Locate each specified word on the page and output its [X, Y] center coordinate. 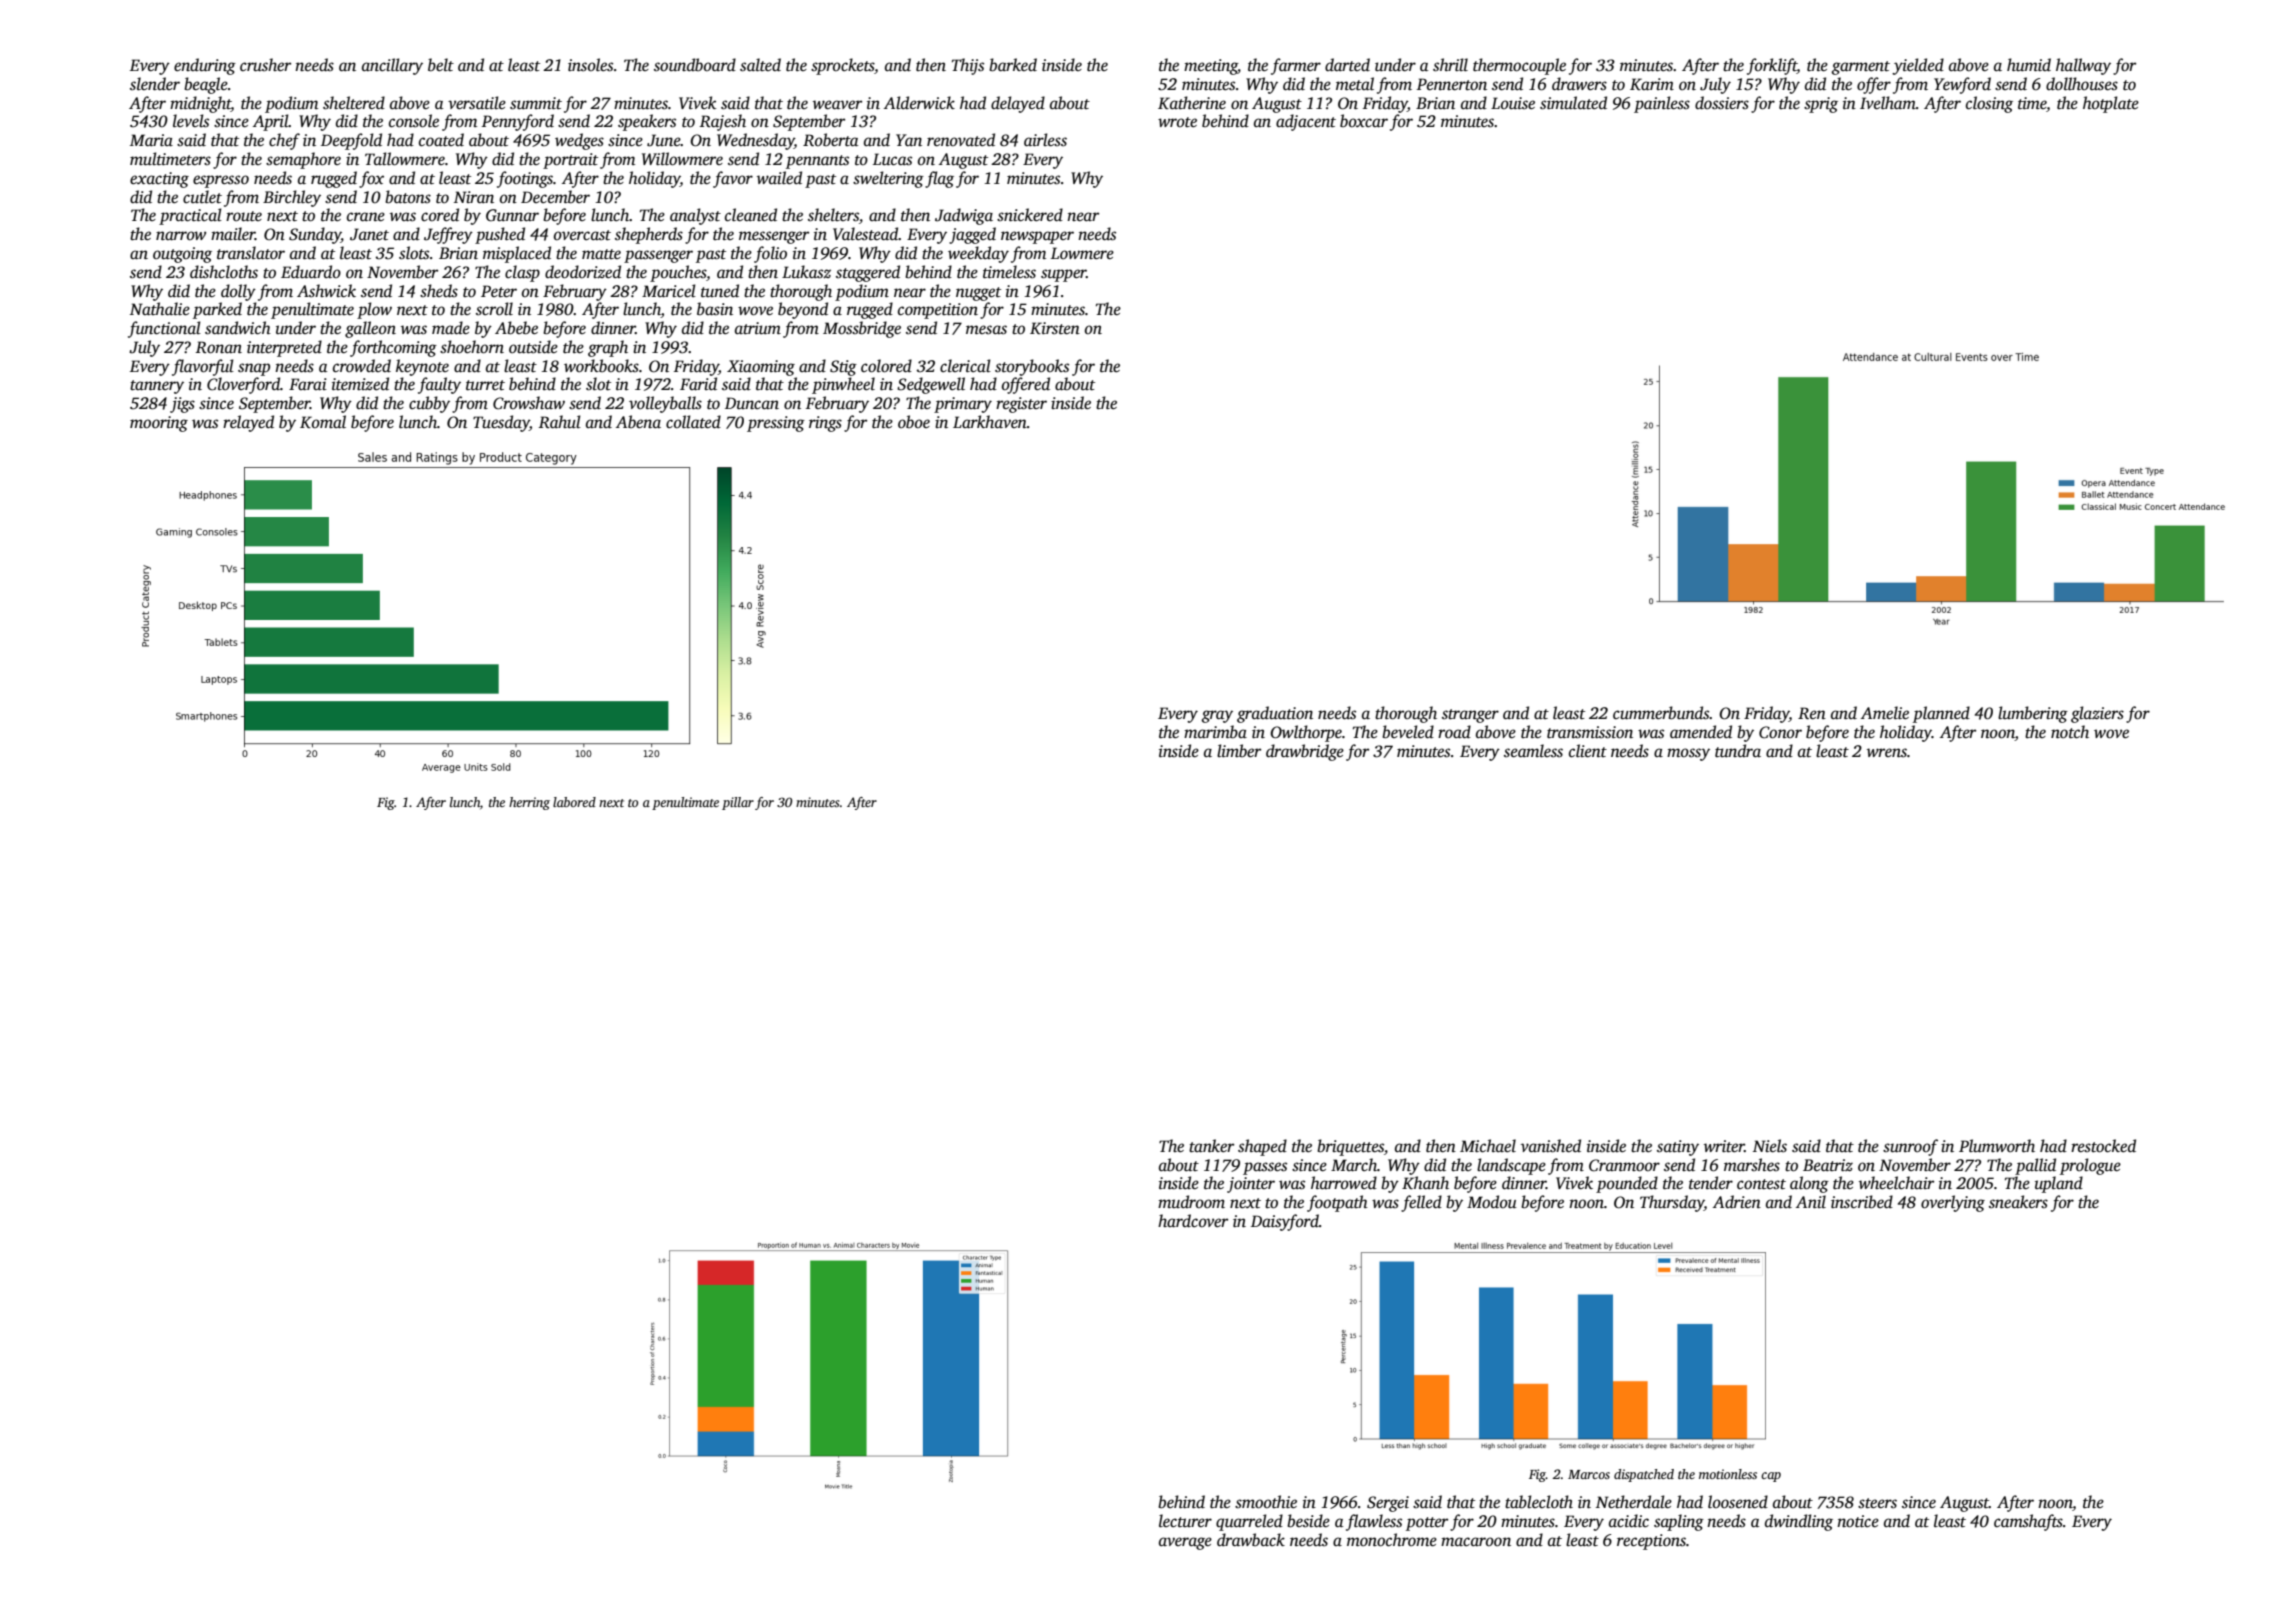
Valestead [866, 234]
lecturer [1185, 1521]
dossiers [1722, 103]
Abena [638, 421]
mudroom [1191, 1201]
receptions [1651, 1542]
